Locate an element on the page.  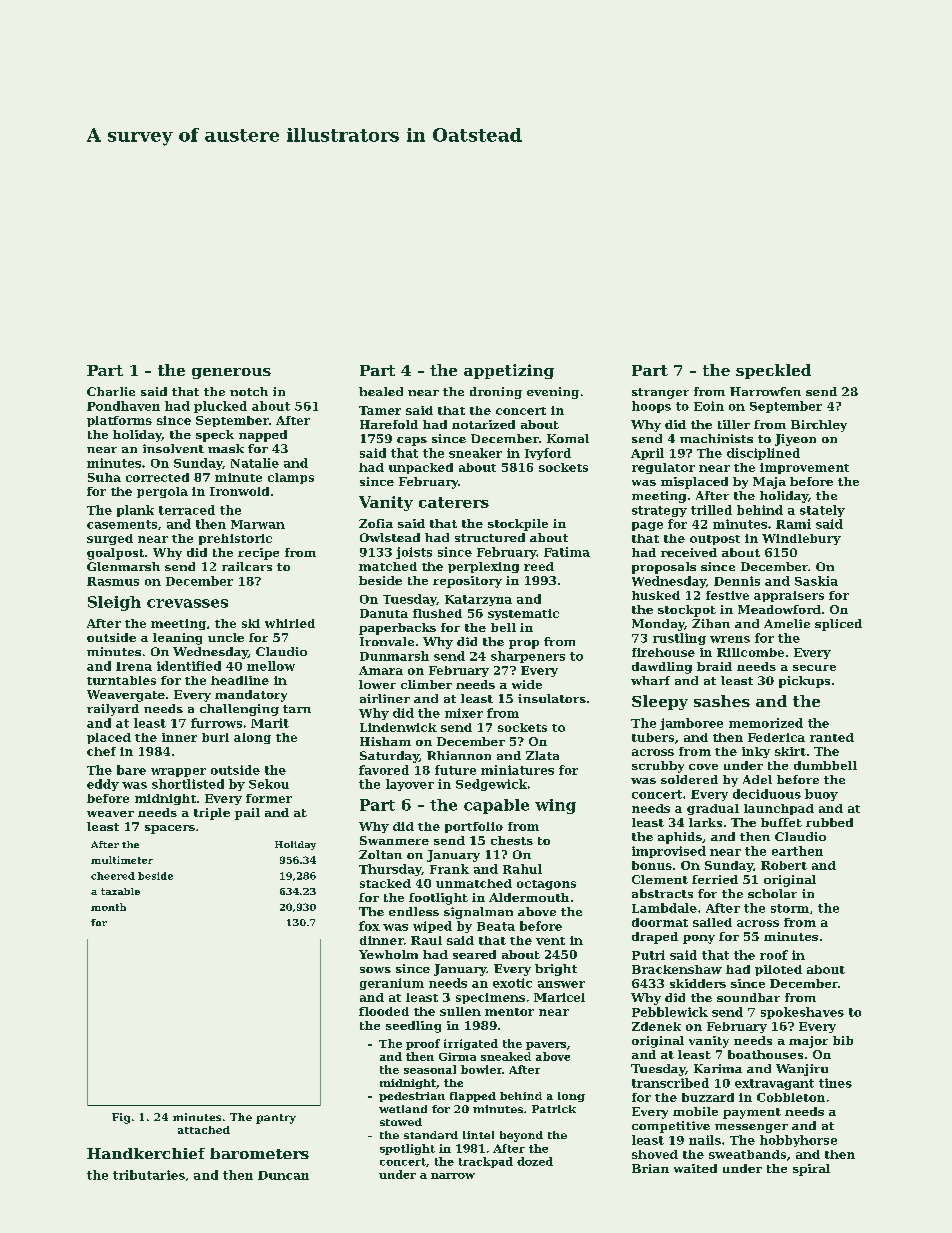
caps is located at coordinates (412, 441).
